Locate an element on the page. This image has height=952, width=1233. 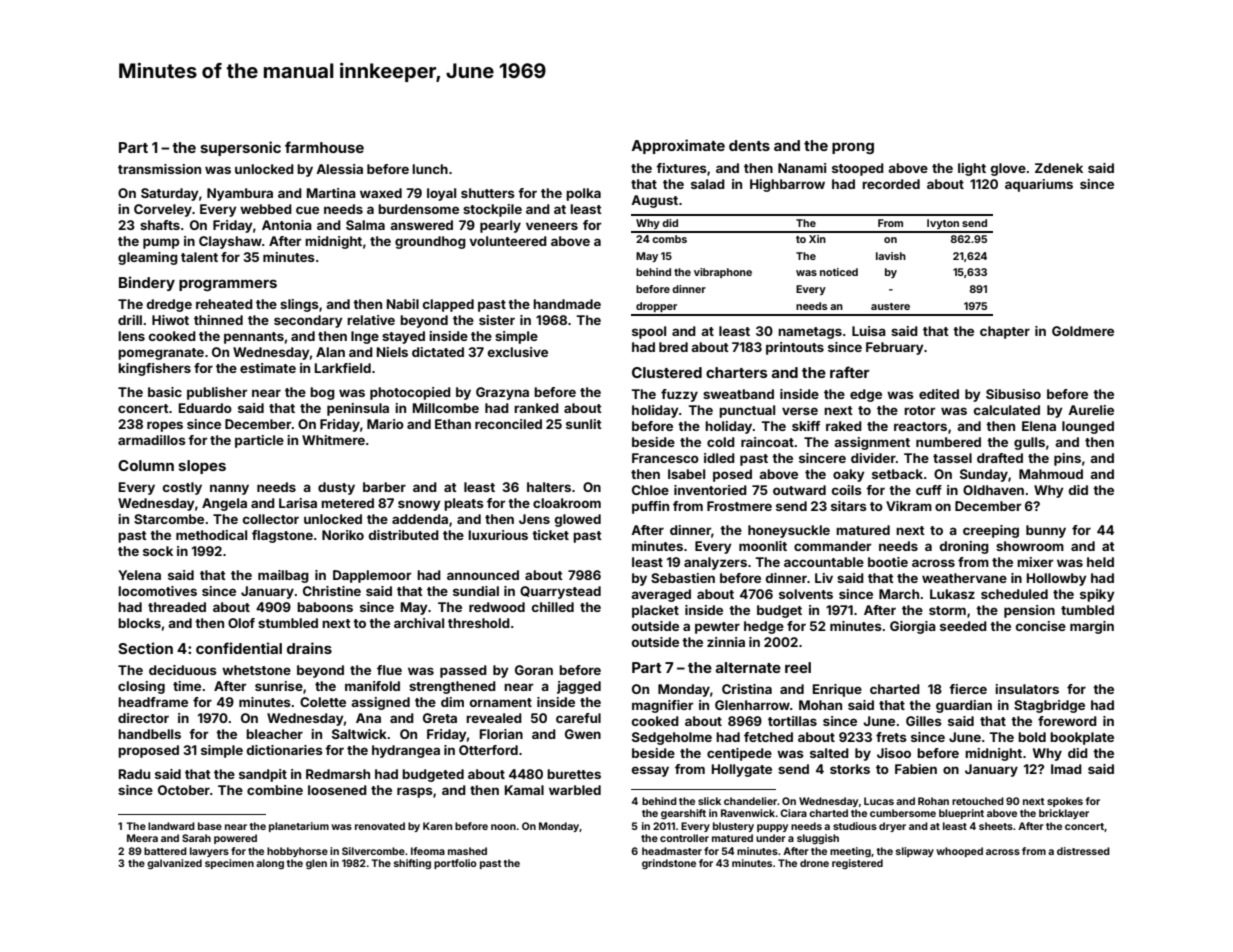
transmission is located at coordinates (159, 169).
